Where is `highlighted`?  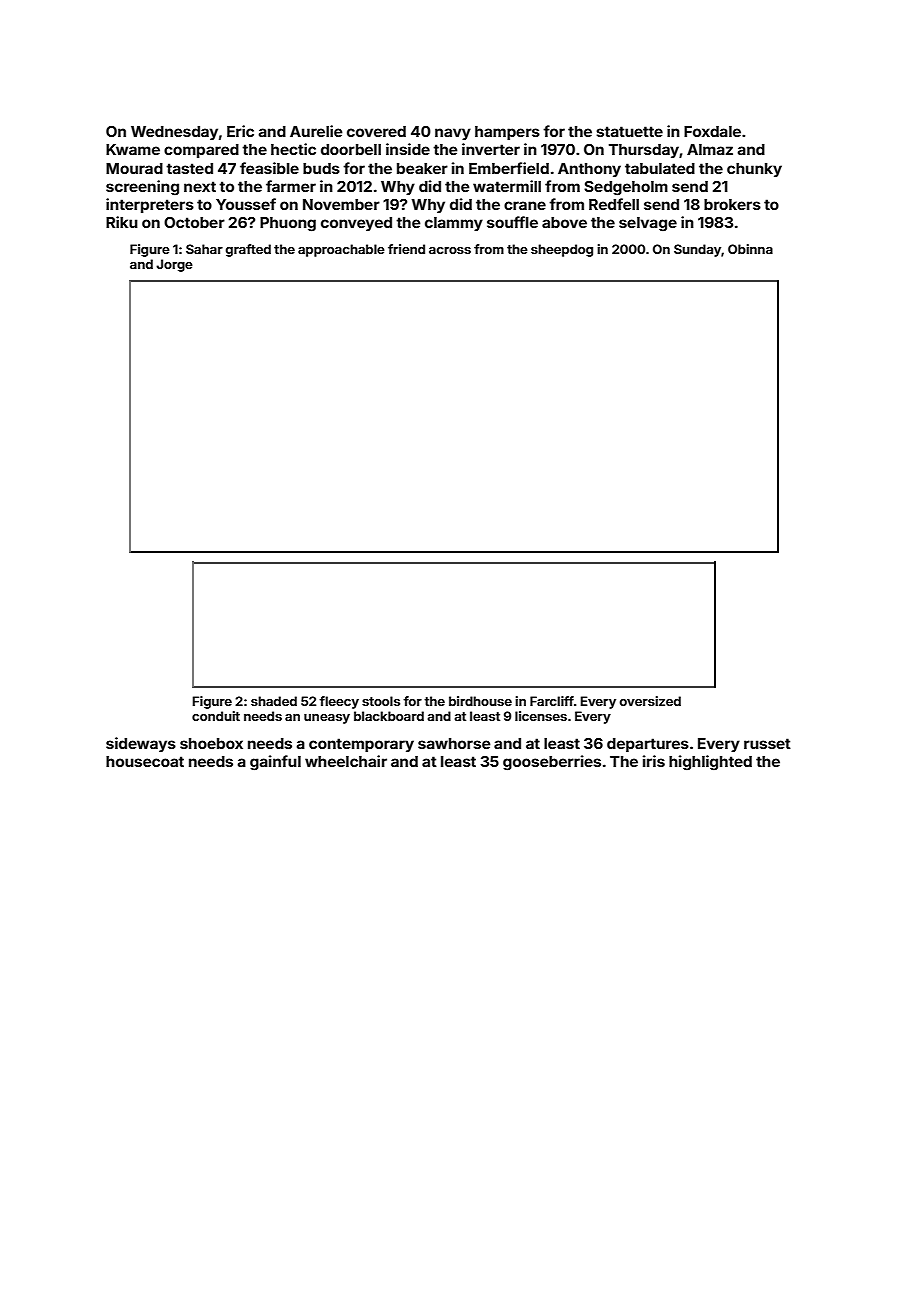
highlighted is located at coordinates (710, 763).
